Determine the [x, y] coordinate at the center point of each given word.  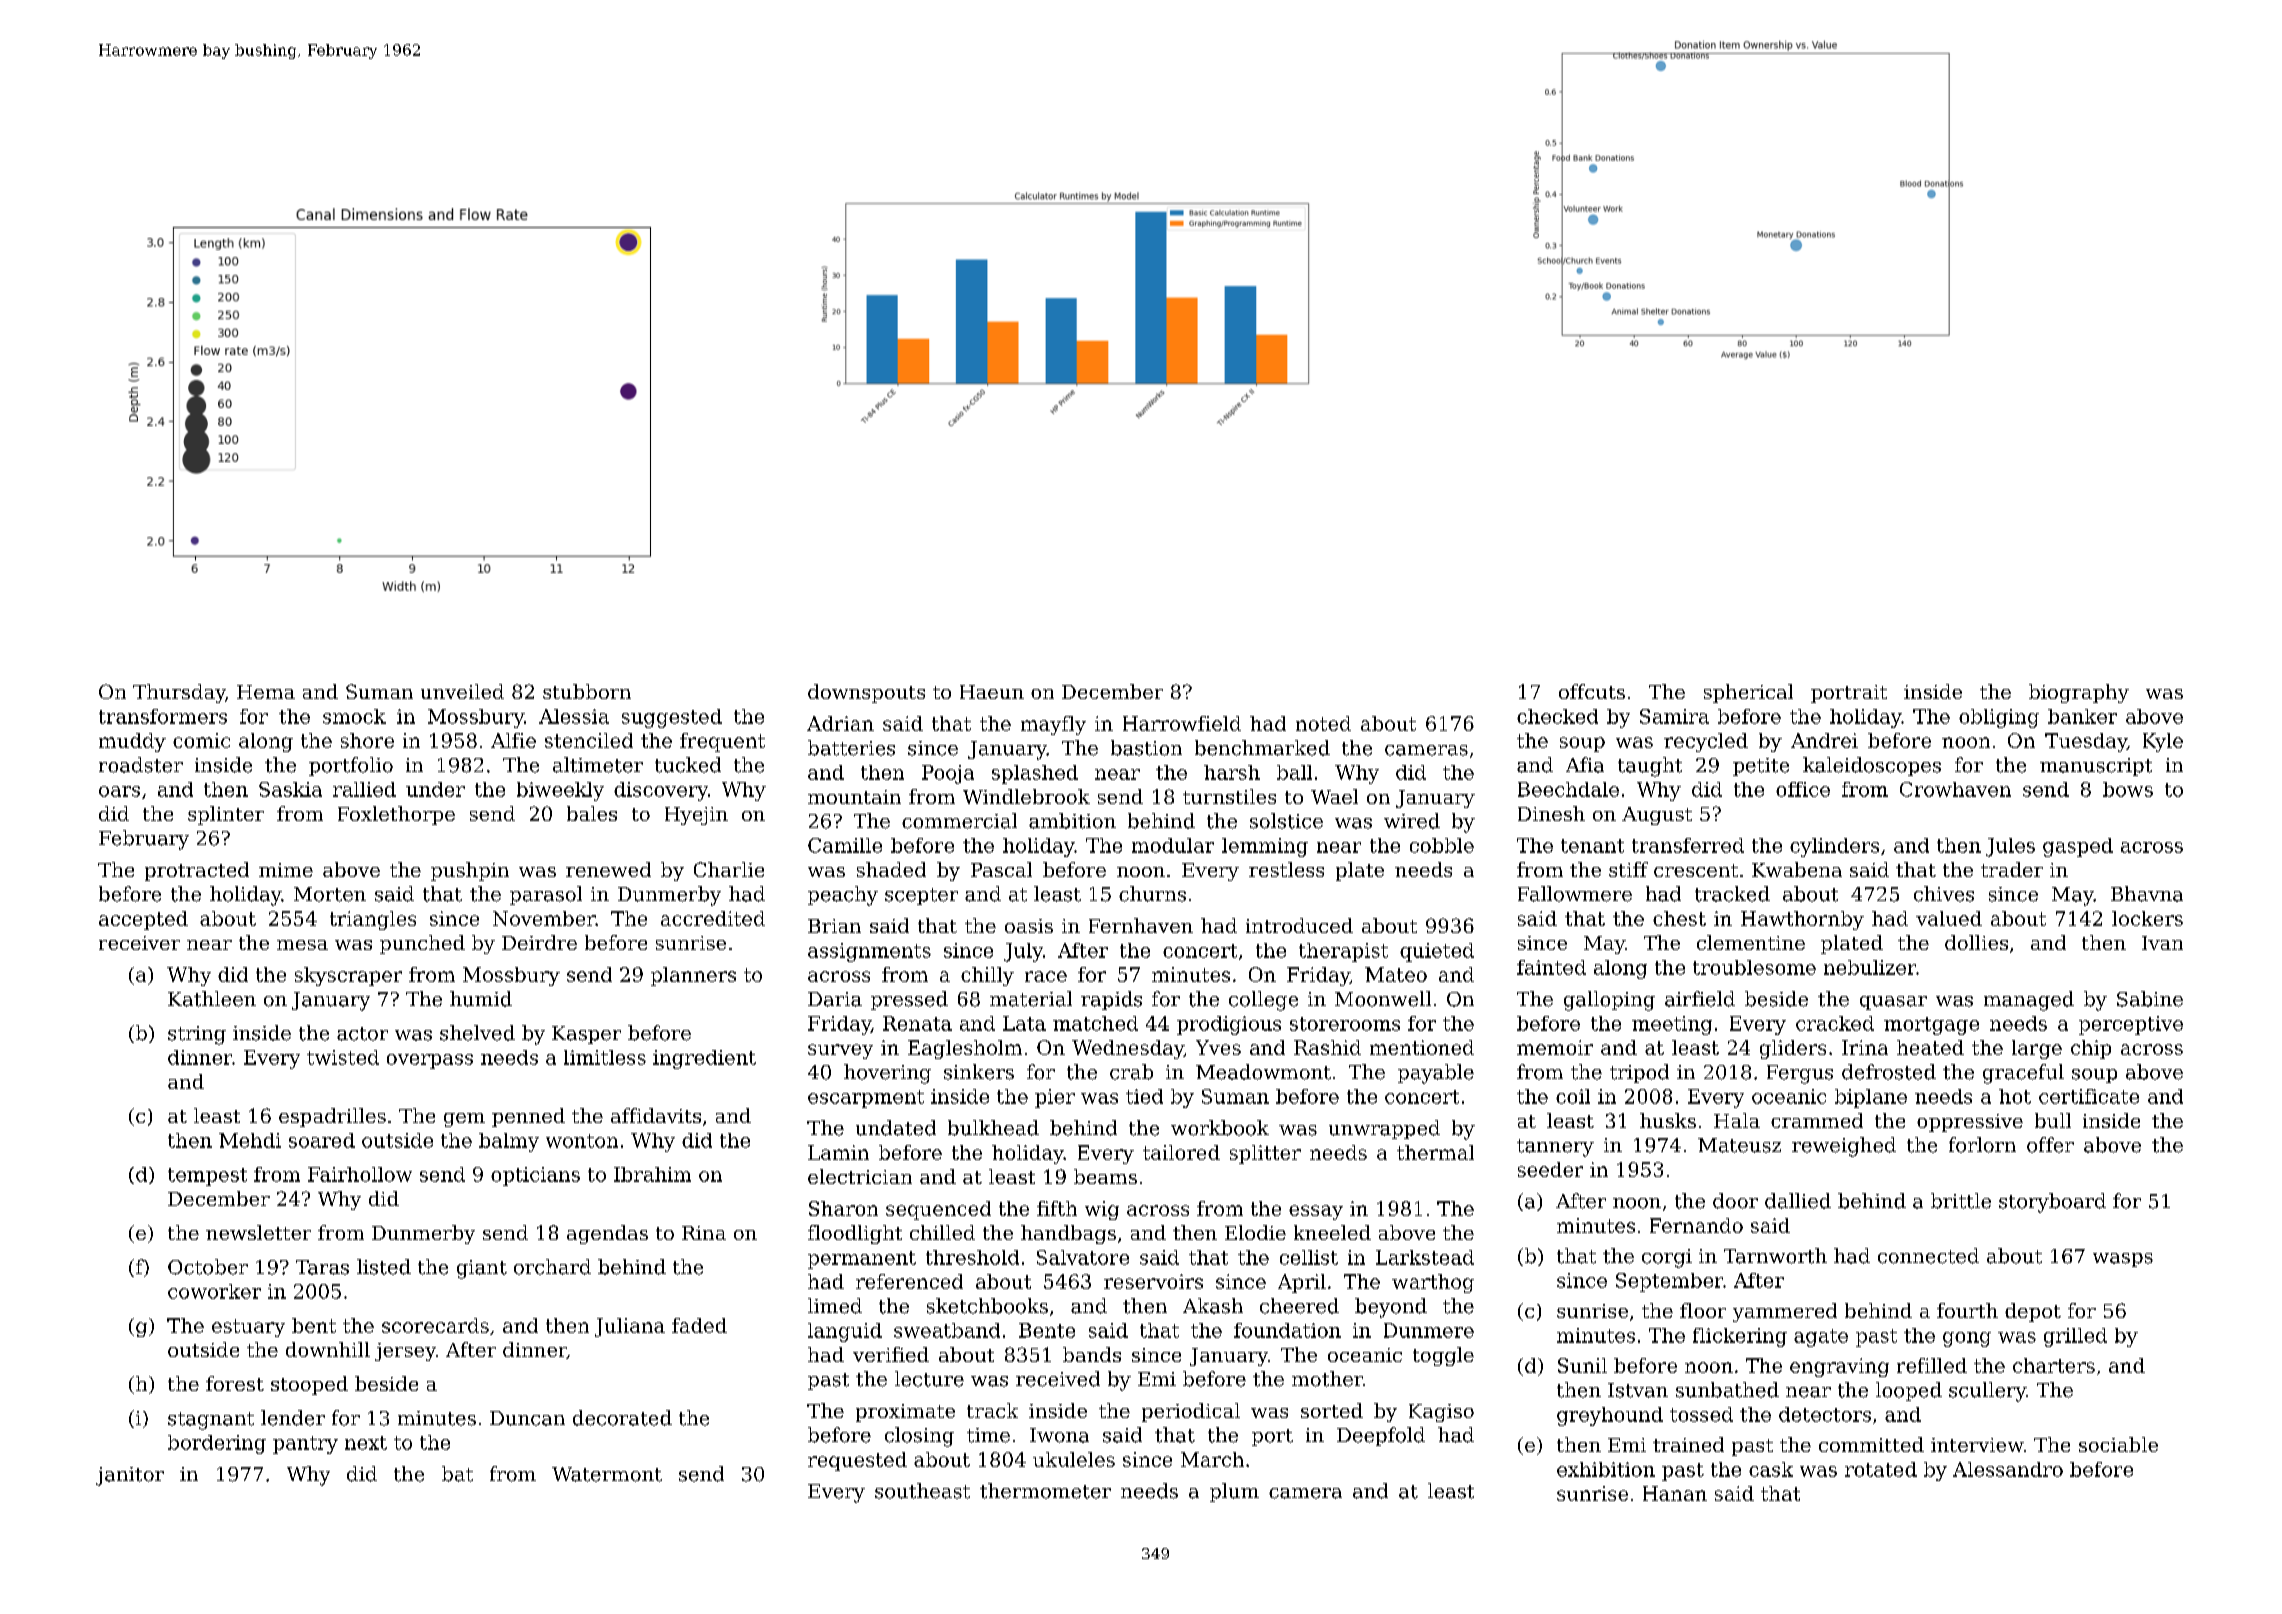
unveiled [462, 691]
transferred [1688, 845]
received [1058, 1379]
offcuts [1592, 691]
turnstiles [1229, 796]
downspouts [866, 693]
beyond [1391, 1308]
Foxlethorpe [396, 815]
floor [1703, 1310]
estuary [248, 1328]
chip [2091, 1049]
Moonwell [1383, 999]
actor [362, 1034]
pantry [305, 1445]
